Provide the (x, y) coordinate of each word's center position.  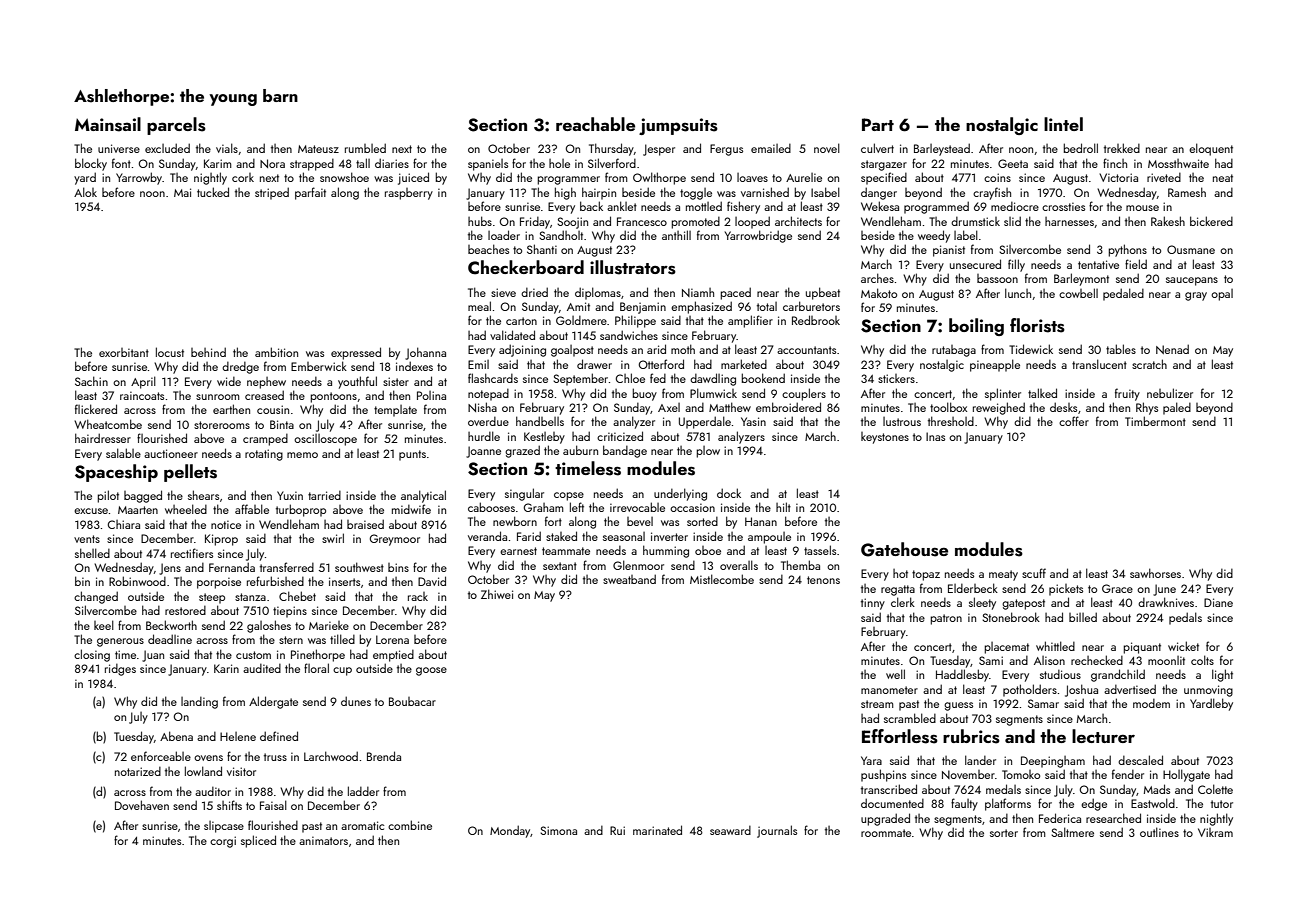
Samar (1043, 703)
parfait (310, 193)
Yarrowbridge (758, 236)
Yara (871, 760)
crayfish (992, 193)
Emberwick (319, 366)
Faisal (273, 805)
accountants (806, 350)
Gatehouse (904, 549)
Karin (226, 668)
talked (1042, 393)
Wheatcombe (108, 424)
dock (729, 493)
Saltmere (1072, 832)
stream (877, 704)
